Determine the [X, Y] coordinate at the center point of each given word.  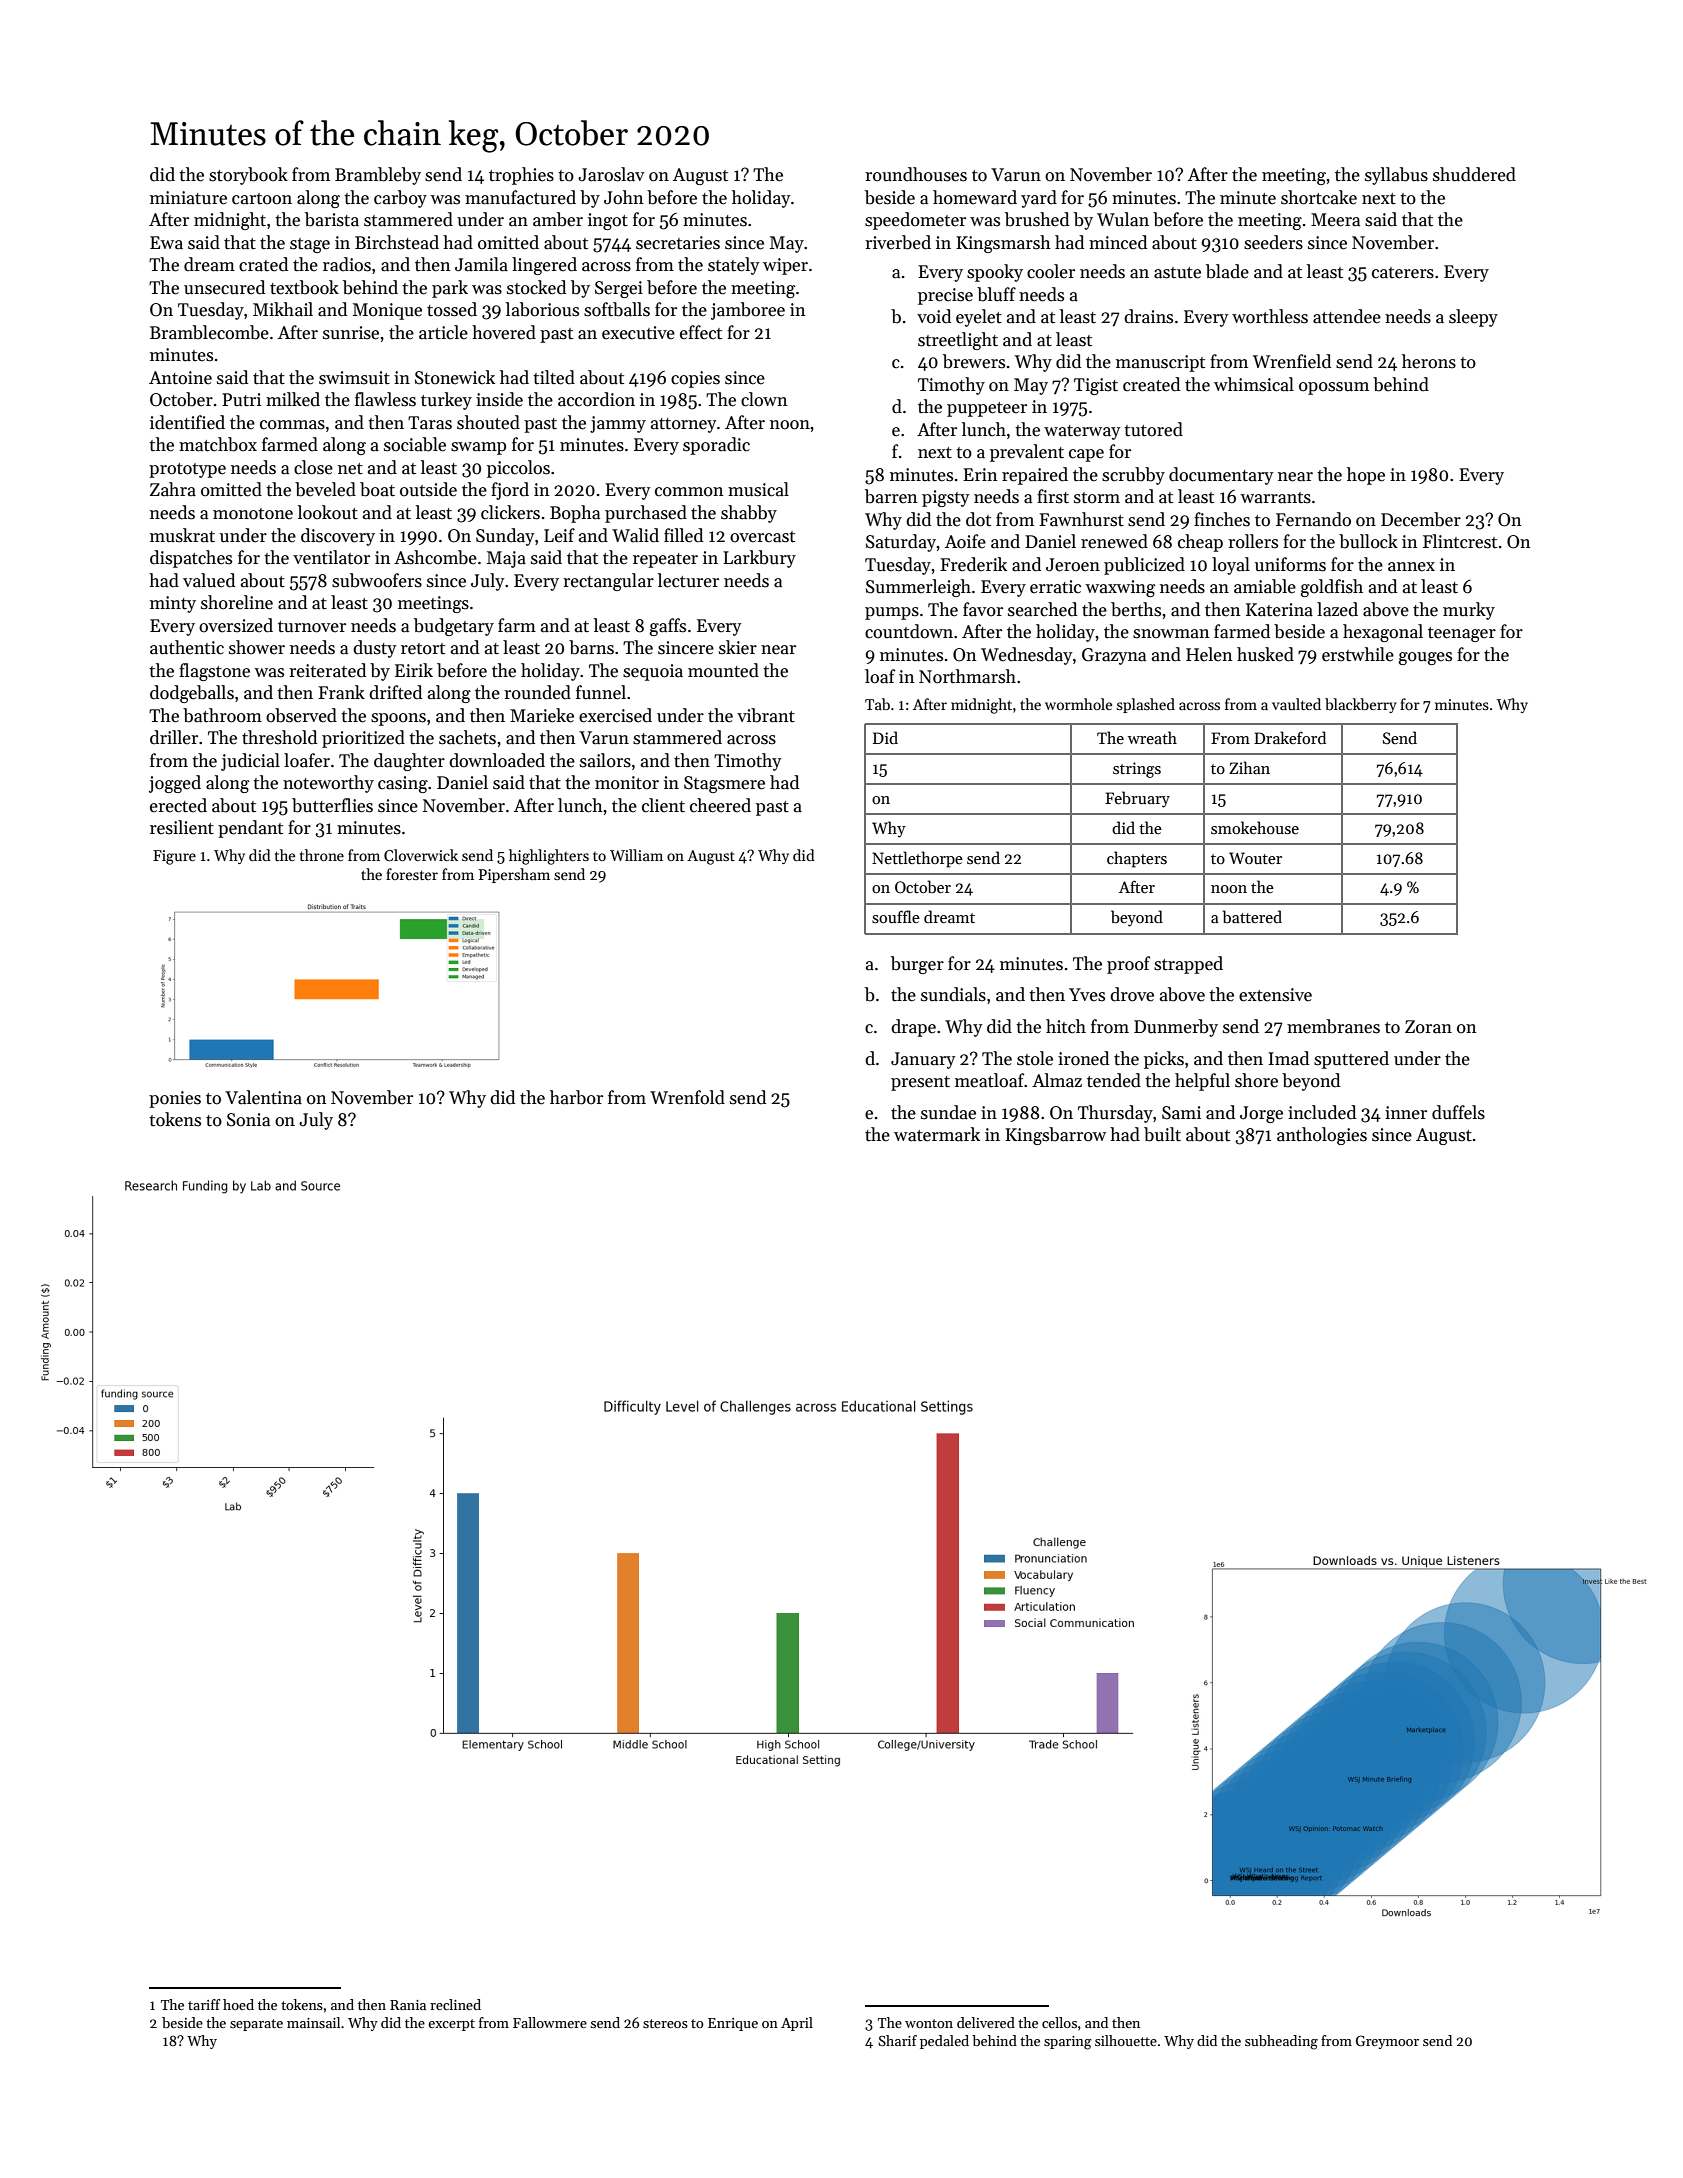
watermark [937, 1134]
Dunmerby [1176, 1028]
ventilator [331, 557]
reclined [455, 2004]
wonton [929, 2023]
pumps [892, 613]
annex [1411, 567]
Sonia [248, 1120]
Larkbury [759, 559]
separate [256, 2025]
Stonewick [455, 377]
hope [1366, 476]
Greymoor [1387, 2042]
